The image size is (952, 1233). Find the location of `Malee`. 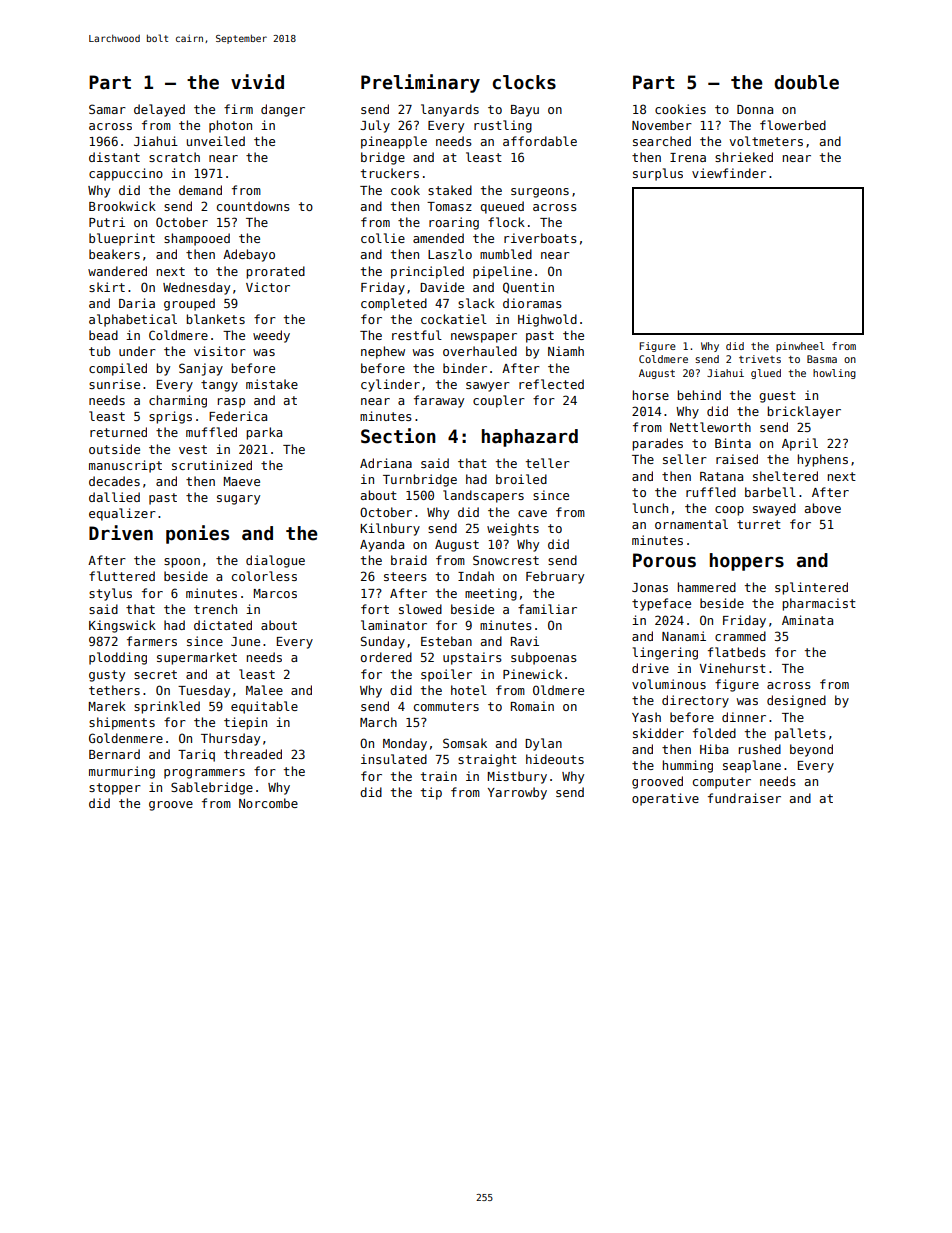

Malee is located at coordinates (264, 690).
